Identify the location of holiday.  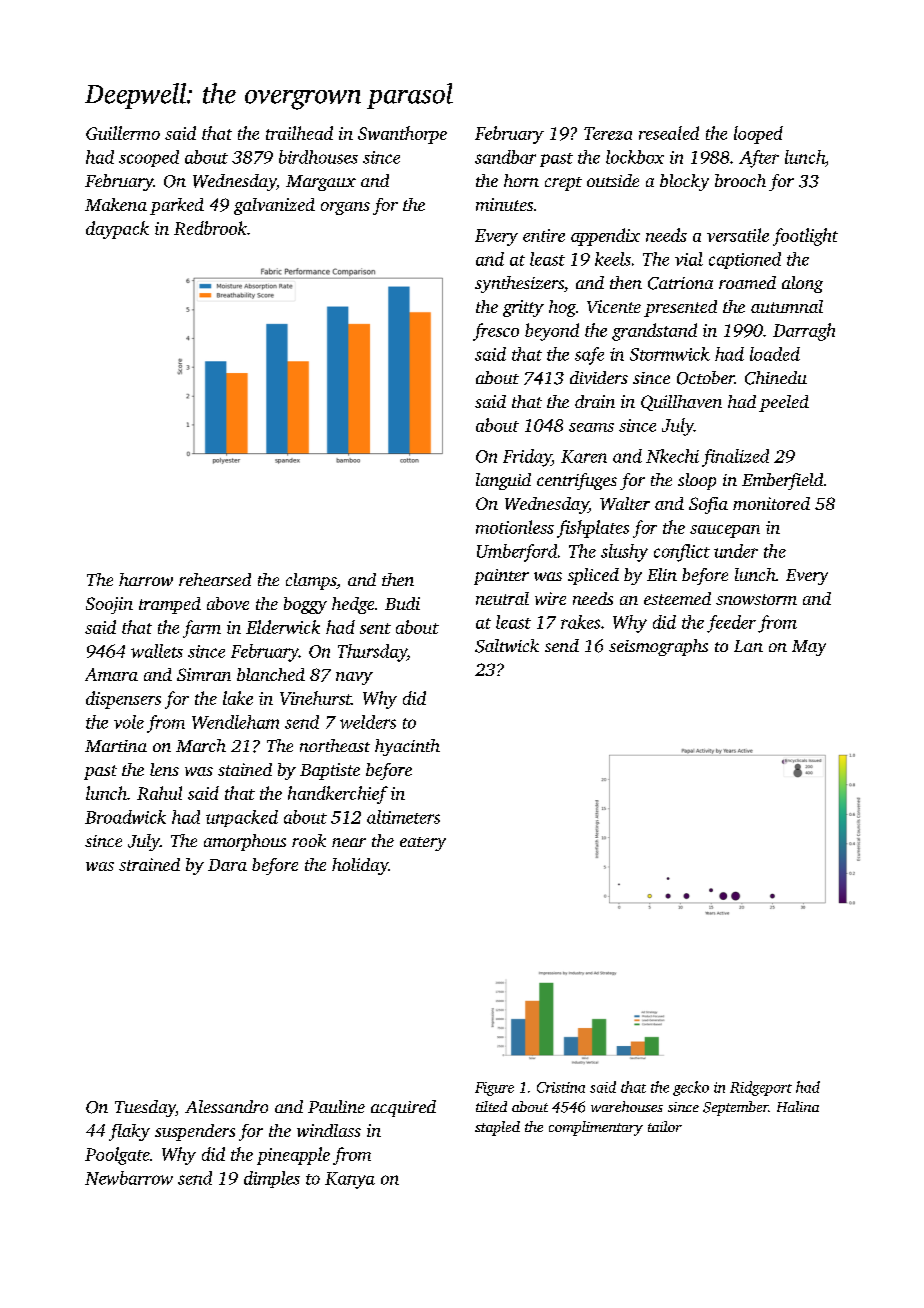
(360, 866).
